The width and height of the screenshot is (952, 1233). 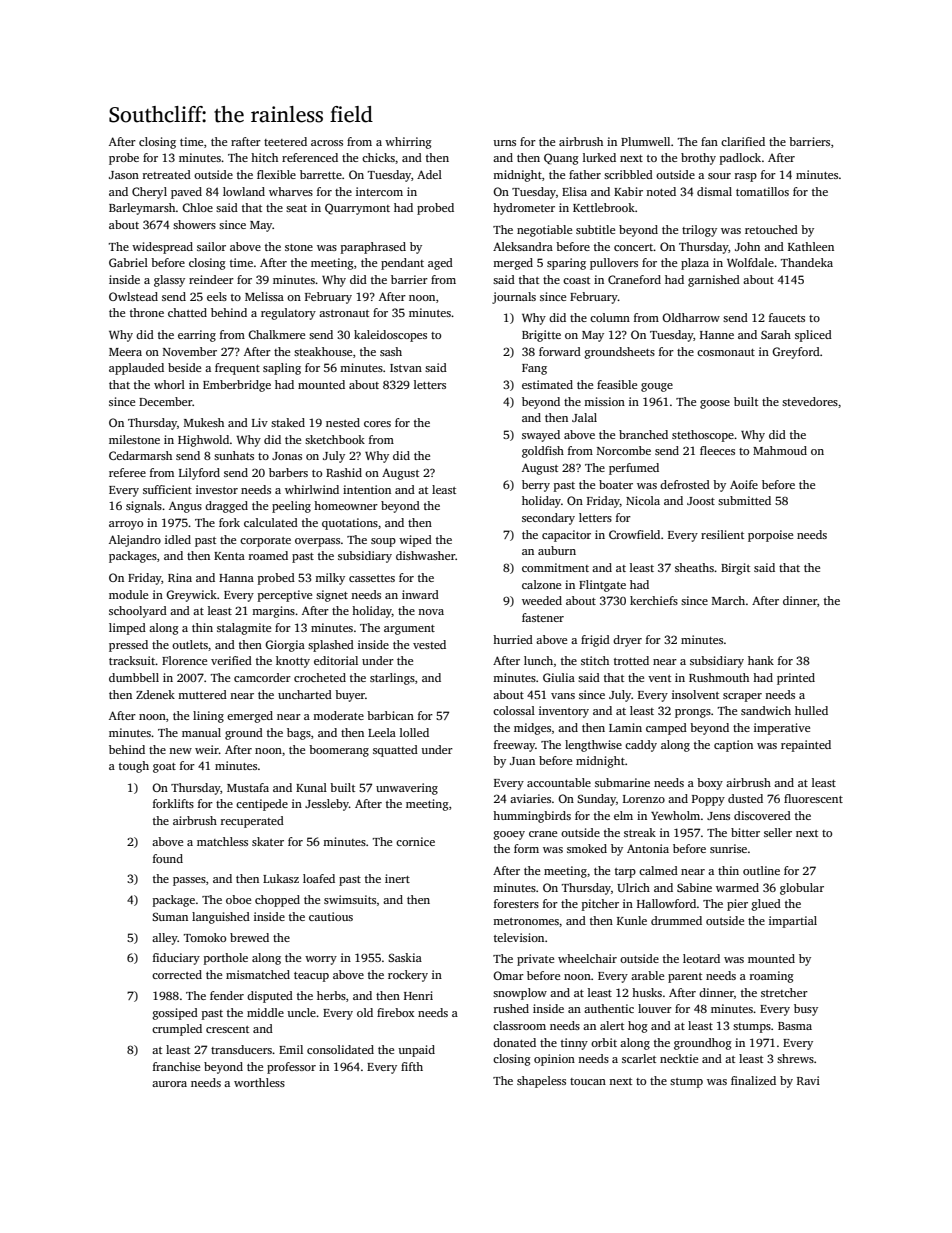 What do you see at coordinates (379, 191) in the screenshot?
I see `intercom` at bounding box center [379, 191].
